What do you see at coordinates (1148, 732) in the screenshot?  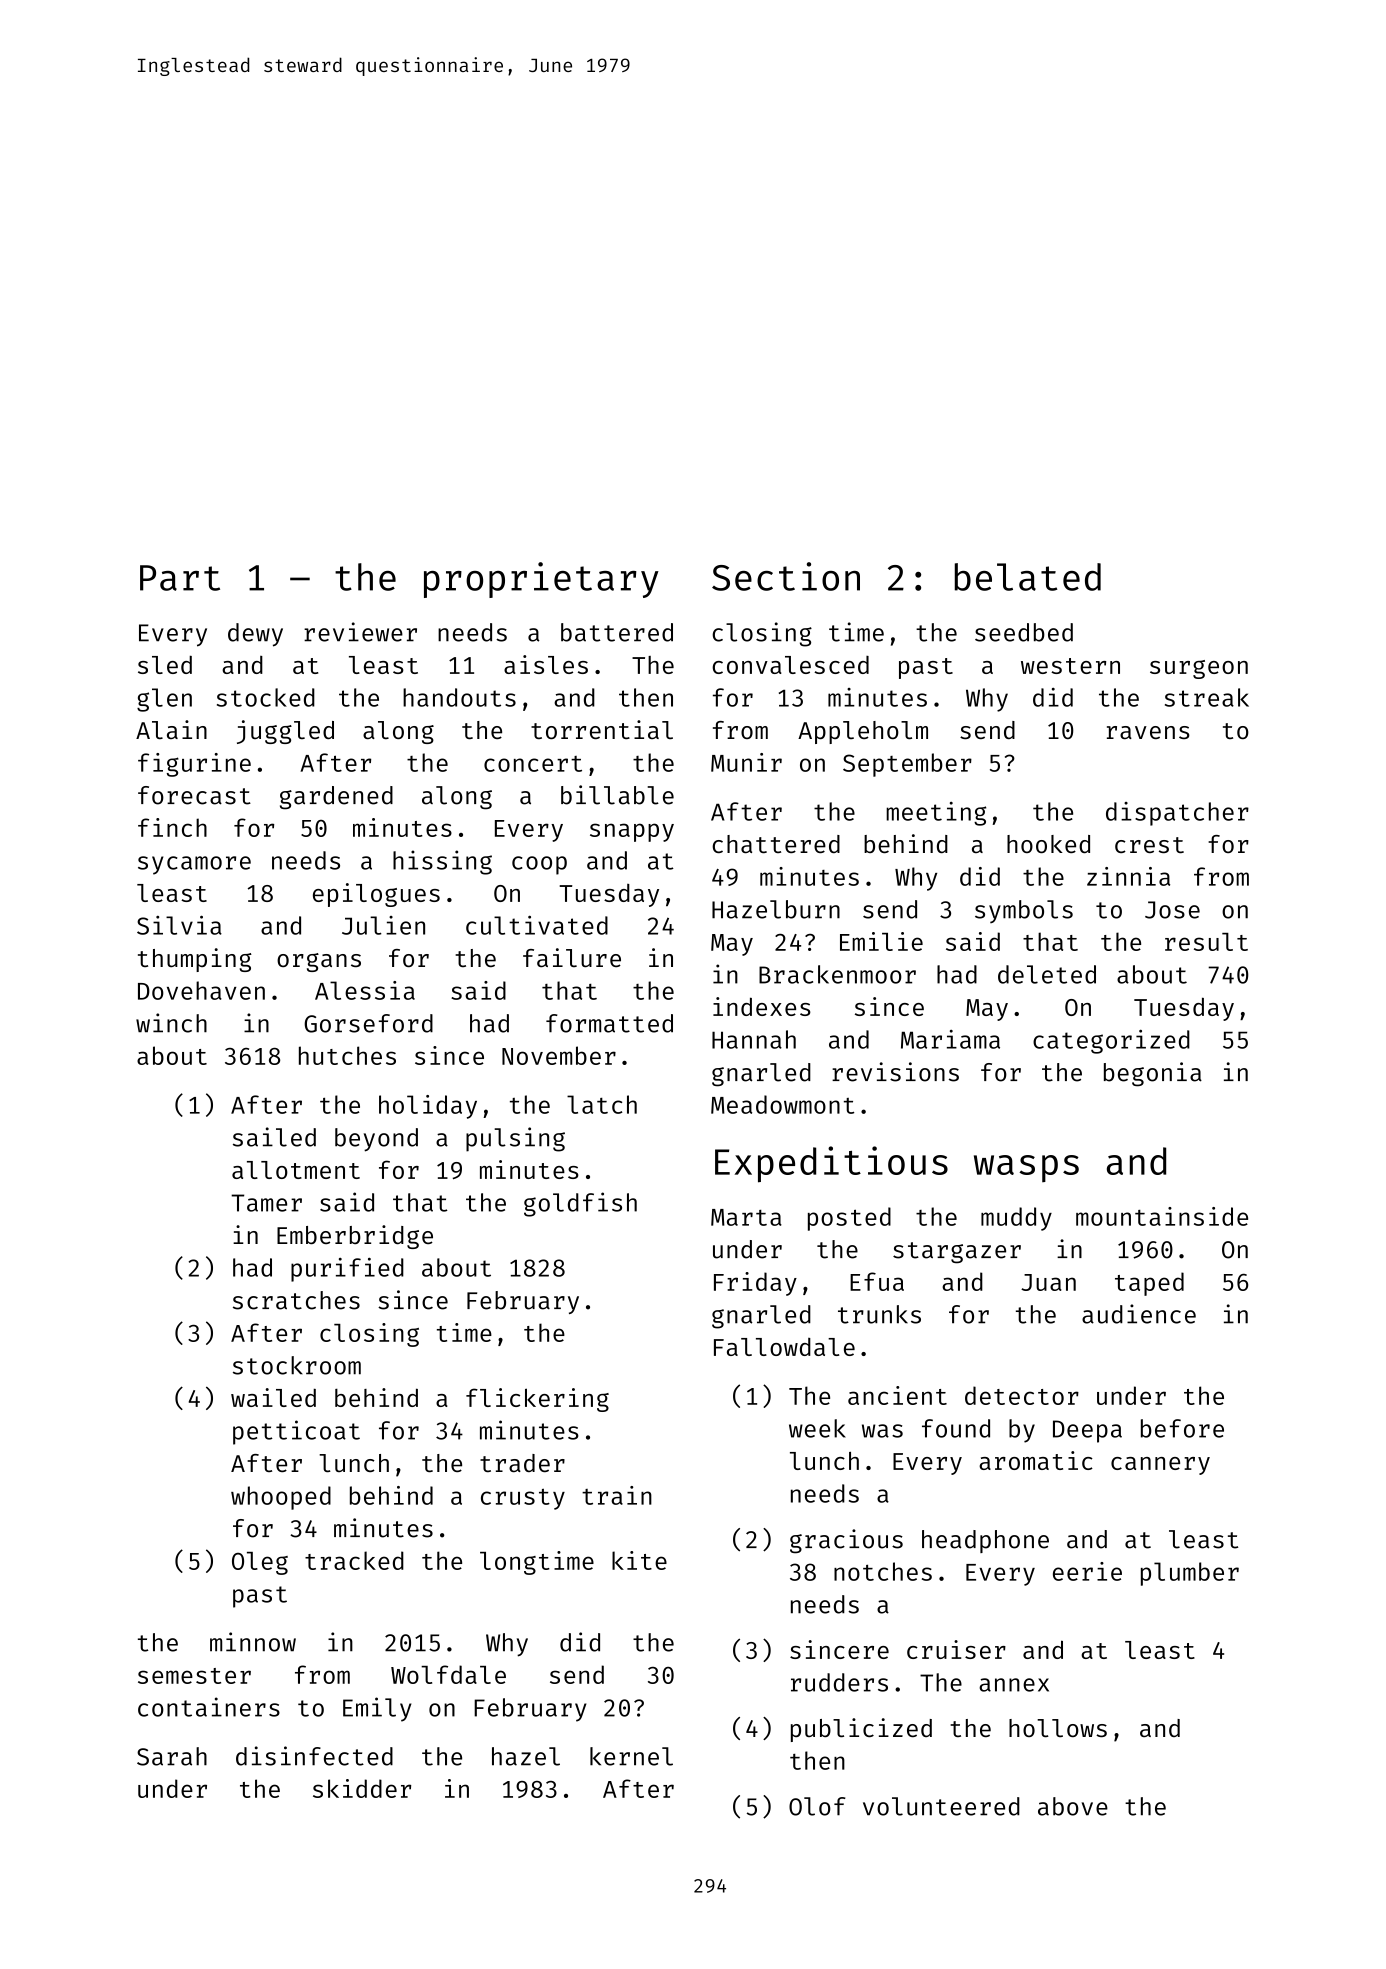 I see `ravens` at bounding box center [1148, 732].
